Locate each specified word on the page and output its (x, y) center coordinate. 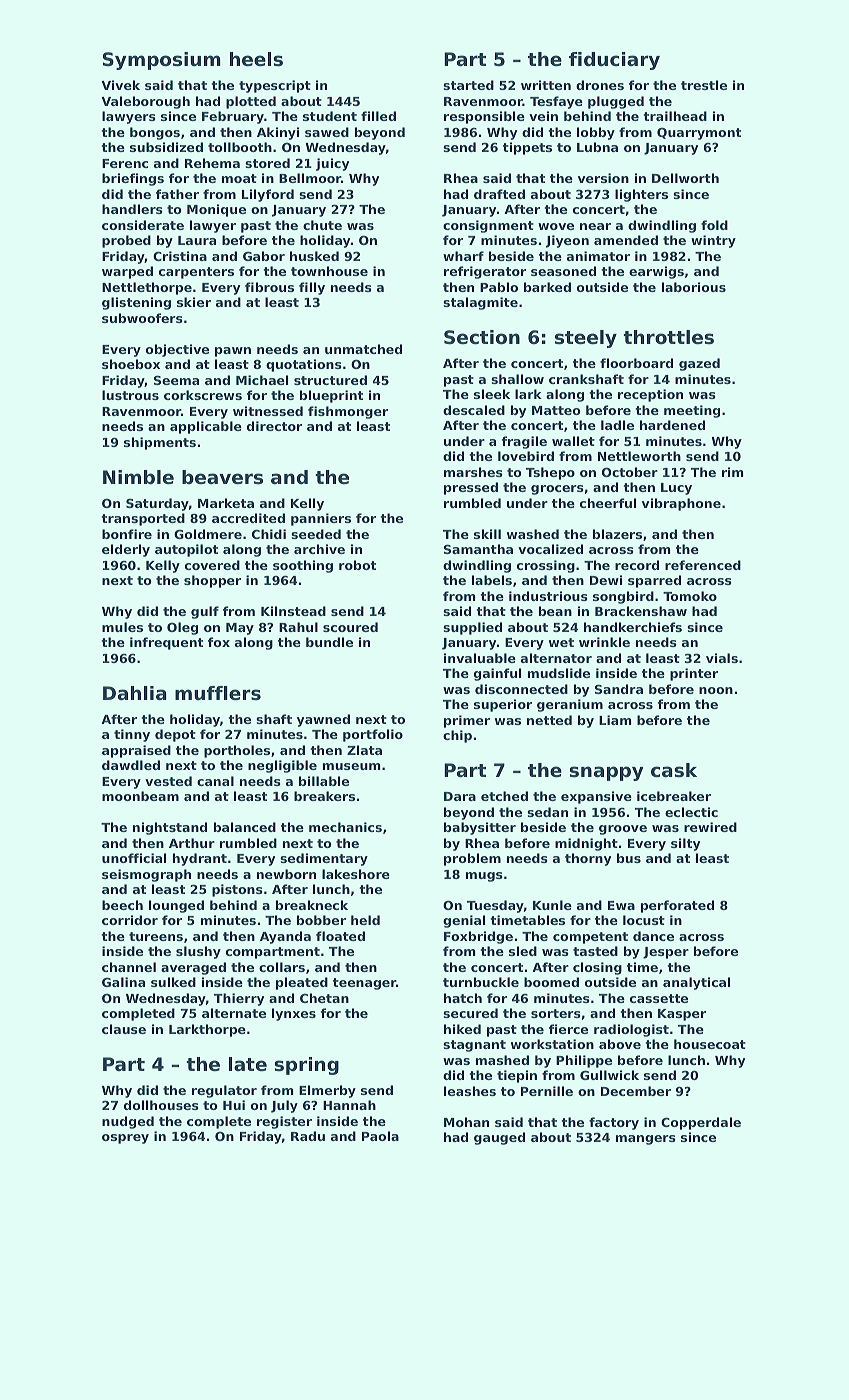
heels (256, 59)
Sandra (619, 689)
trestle (704, 85)
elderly (126, 550)
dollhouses (161, 1105)
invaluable (480, 658)
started (468, 85)
